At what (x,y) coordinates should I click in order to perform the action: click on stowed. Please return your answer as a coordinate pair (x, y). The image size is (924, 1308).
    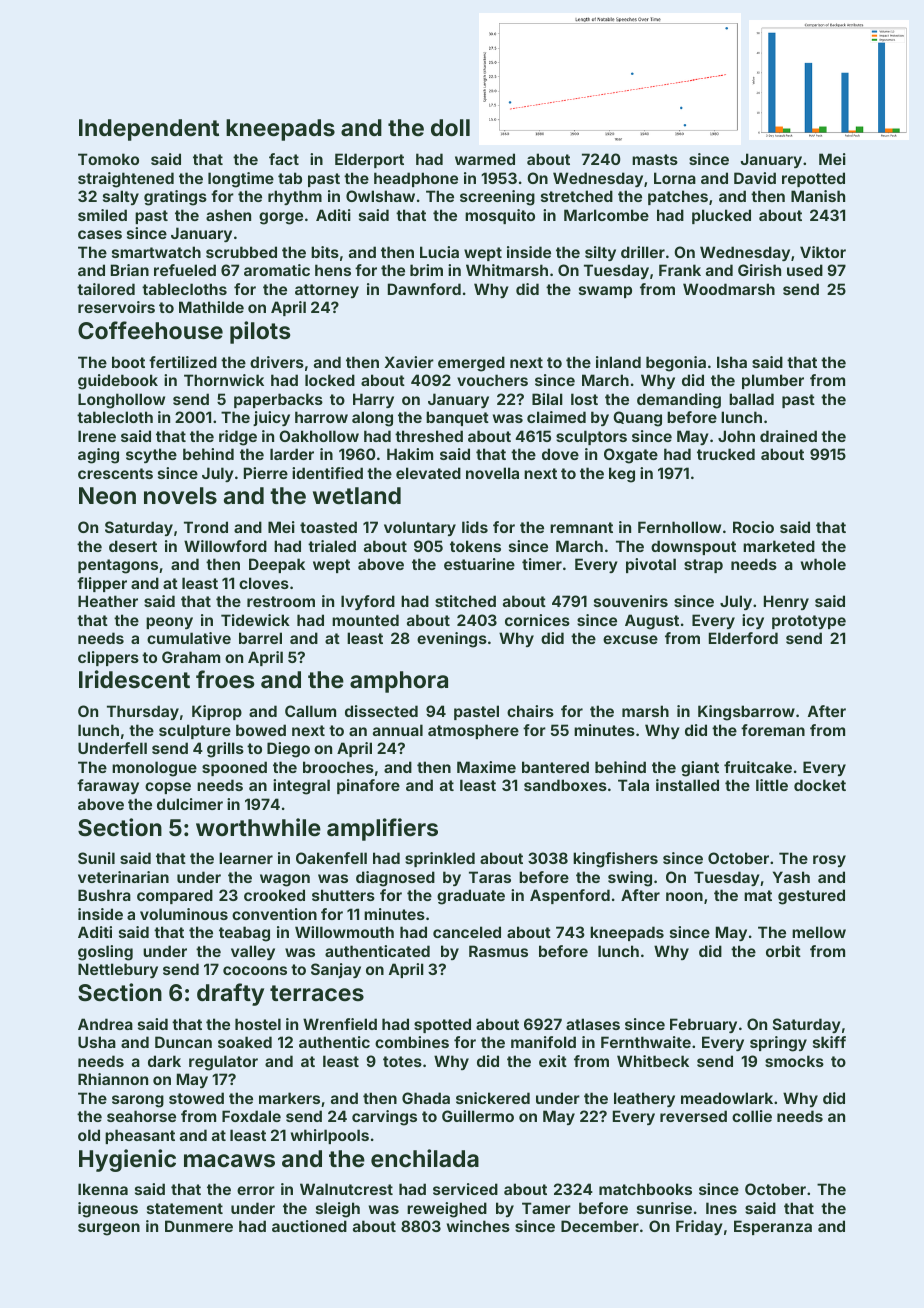
    Looking at the image, I should click on (196, 1098).
